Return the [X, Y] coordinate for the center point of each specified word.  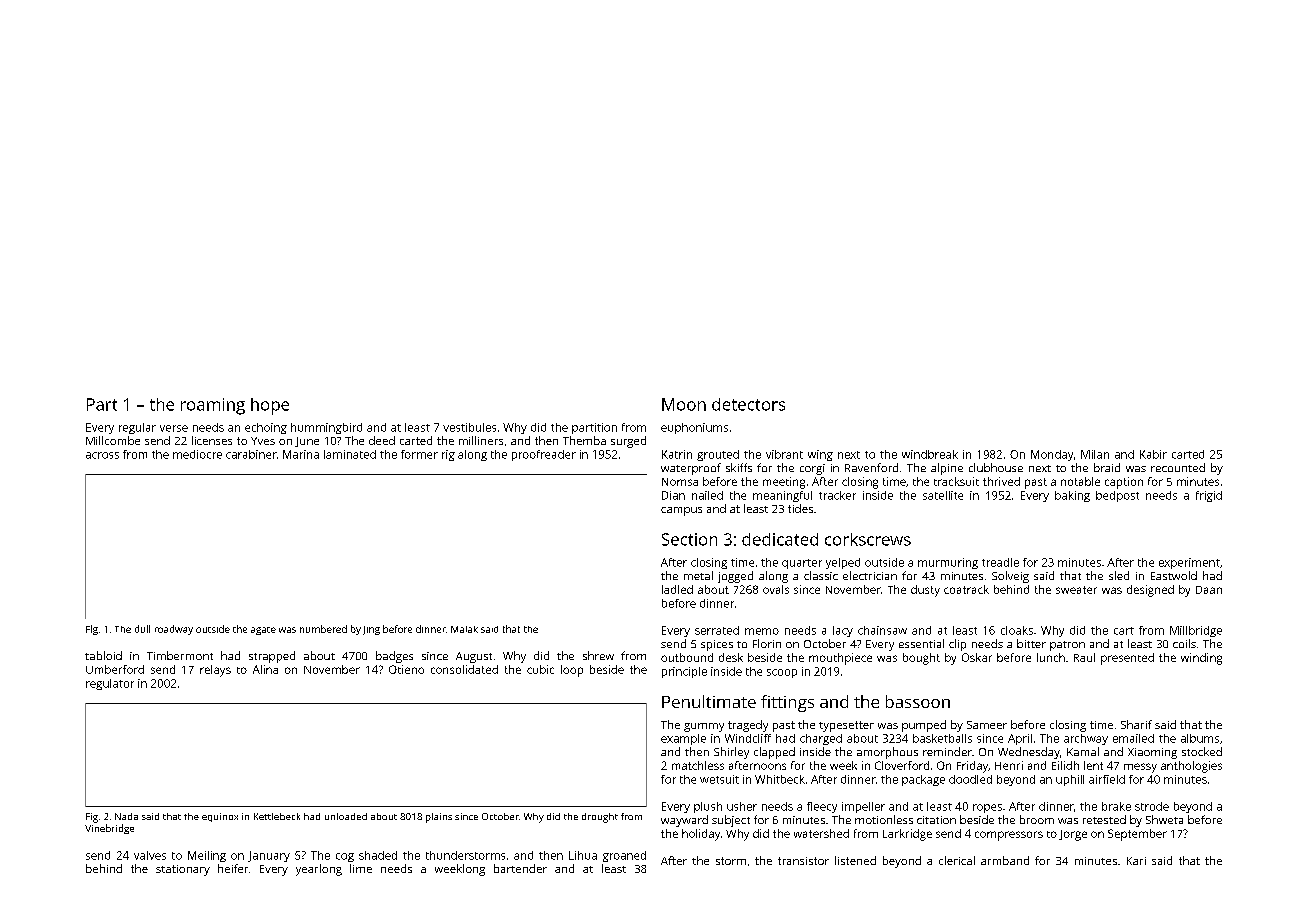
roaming [213, 406]
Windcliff [748, 738]
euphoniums [694, 428]
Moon [684, 404]
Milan [1095, 454]
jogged [735, 577]
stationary [183, 870]
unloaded [346, 816]
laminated [350, 454]
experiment [1189, 563]
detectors [748, 404]
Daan [1209, 590]
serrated [717, 630]
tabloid [103, 655]
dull [142, 629]
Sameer [987, 725]
